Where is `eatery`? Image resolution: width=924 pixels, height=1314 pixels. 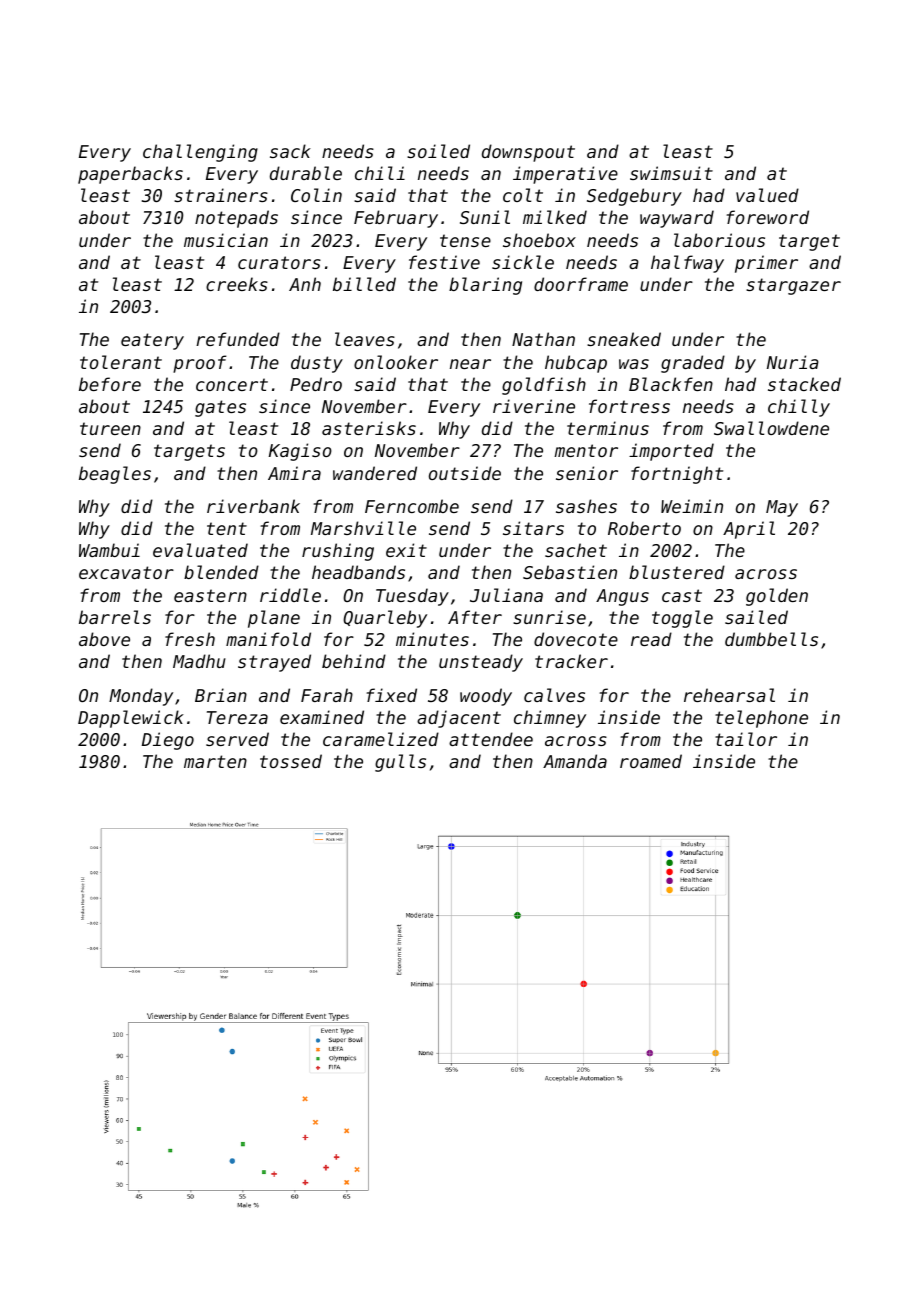
eatery is located at coordinates (152, 341).
